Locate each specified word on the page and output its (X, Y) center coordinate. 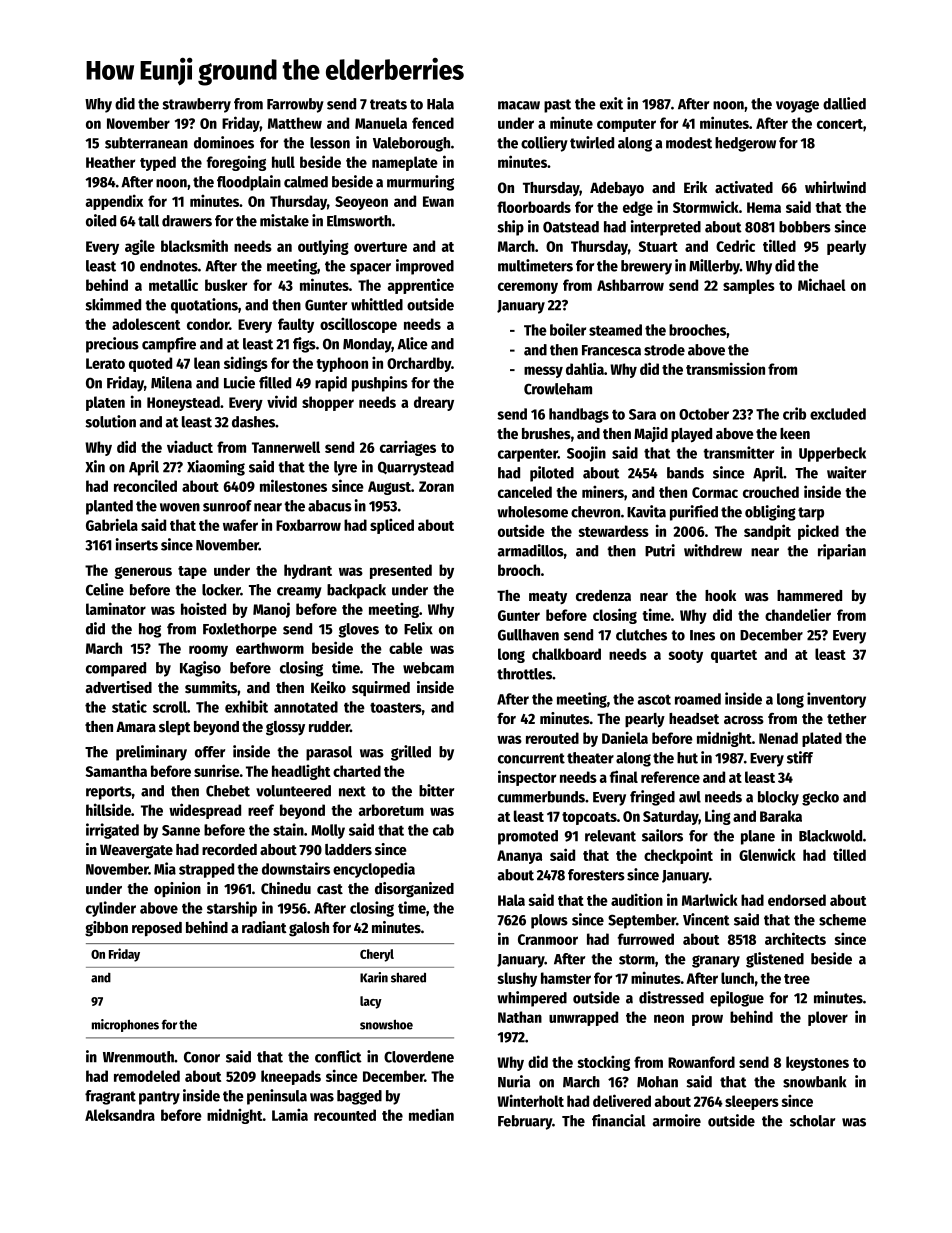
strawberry (196, 105)
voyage (797, 106)
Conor (202, 1057)
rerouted (552, 738)
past (557, 106)
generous (143, 573)
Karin (374, 977)
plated (822, 739)
